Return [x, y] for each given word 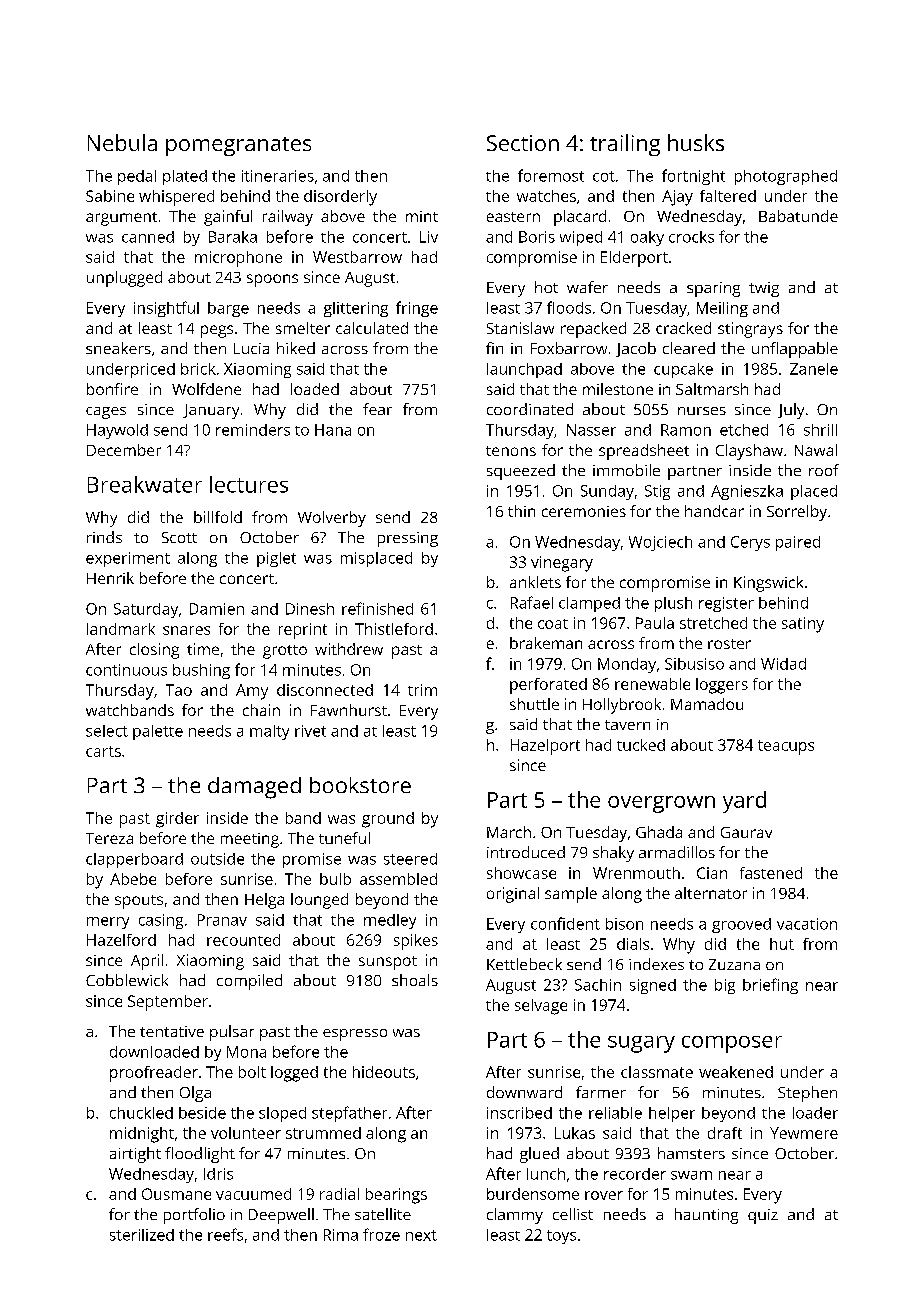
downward [524, 1092]
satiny [803, 625]
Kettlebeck [524, 964]
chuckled [141, 1113]
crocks [691, 237]
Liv [429, 237]
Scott [179, 537]
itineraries [278, 176]
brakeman [546, 643]
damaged [254, 788]
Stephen [807, 1094]
